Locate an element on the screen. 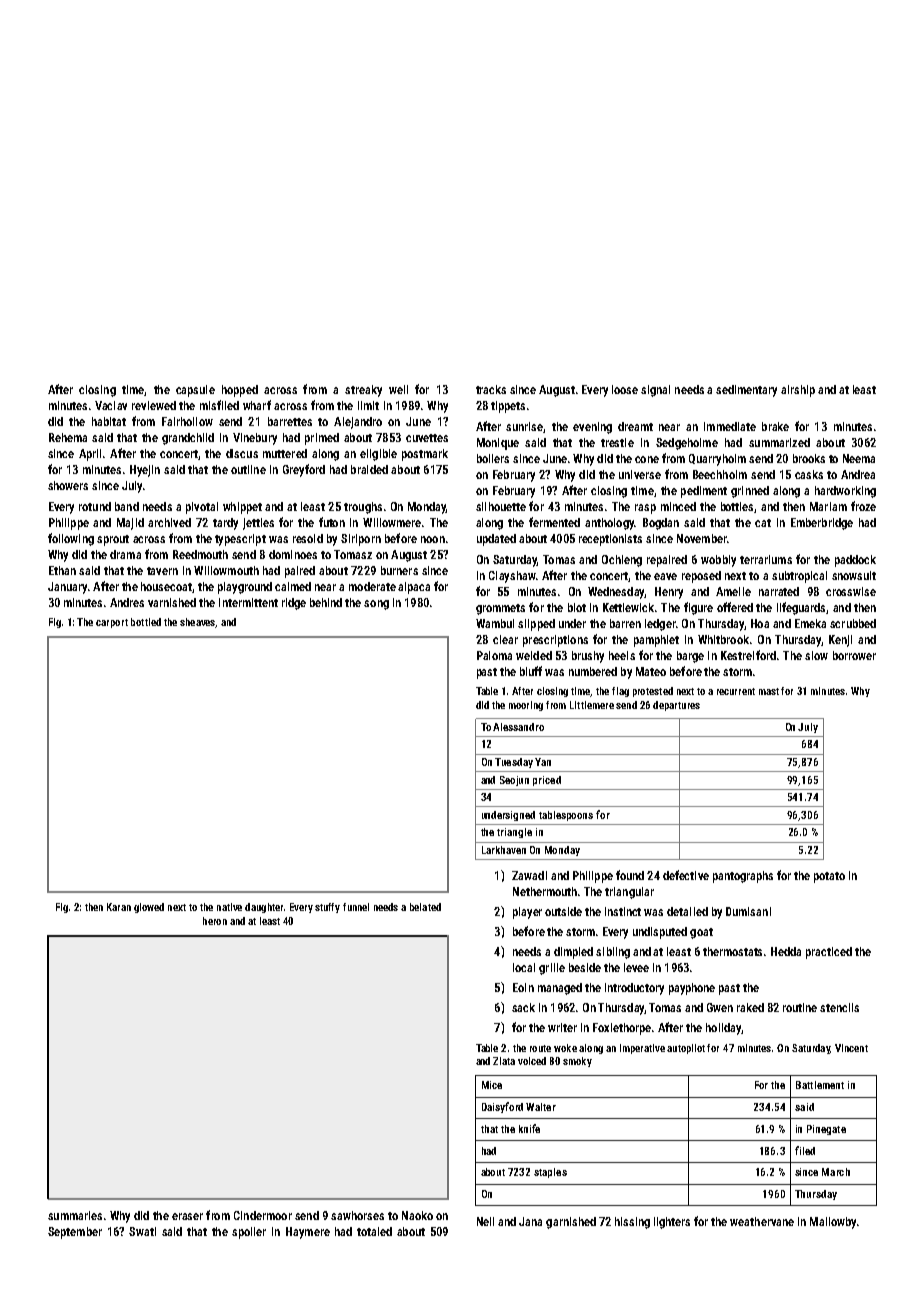 The width and height of the screenshot is (924, 1314). pantographs is located at coordinates (743, 877).
